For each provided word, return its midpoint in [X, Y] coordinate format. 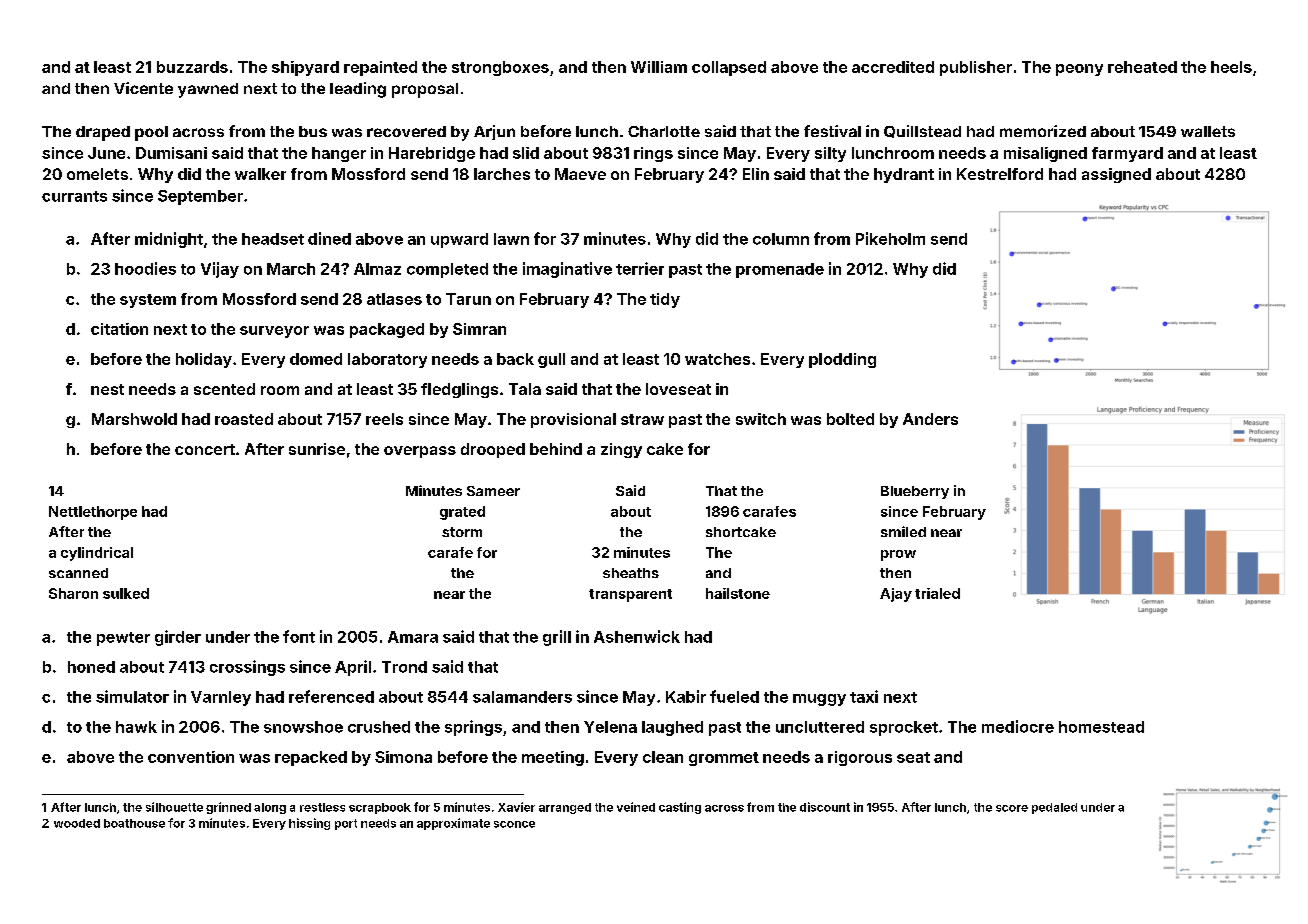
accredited [893, 67]
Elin [756, 174]
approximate [453, 824]
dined [329, 238]
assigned [1116, 175]
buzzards [192, 67]
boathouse [134, 823]
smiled [903, 531]
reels [384, 419]
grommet [724, 759]
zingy [621, 450]
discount [825, 807]
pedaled [1054, 808]
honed [91, 667]
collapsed [729, 68]
